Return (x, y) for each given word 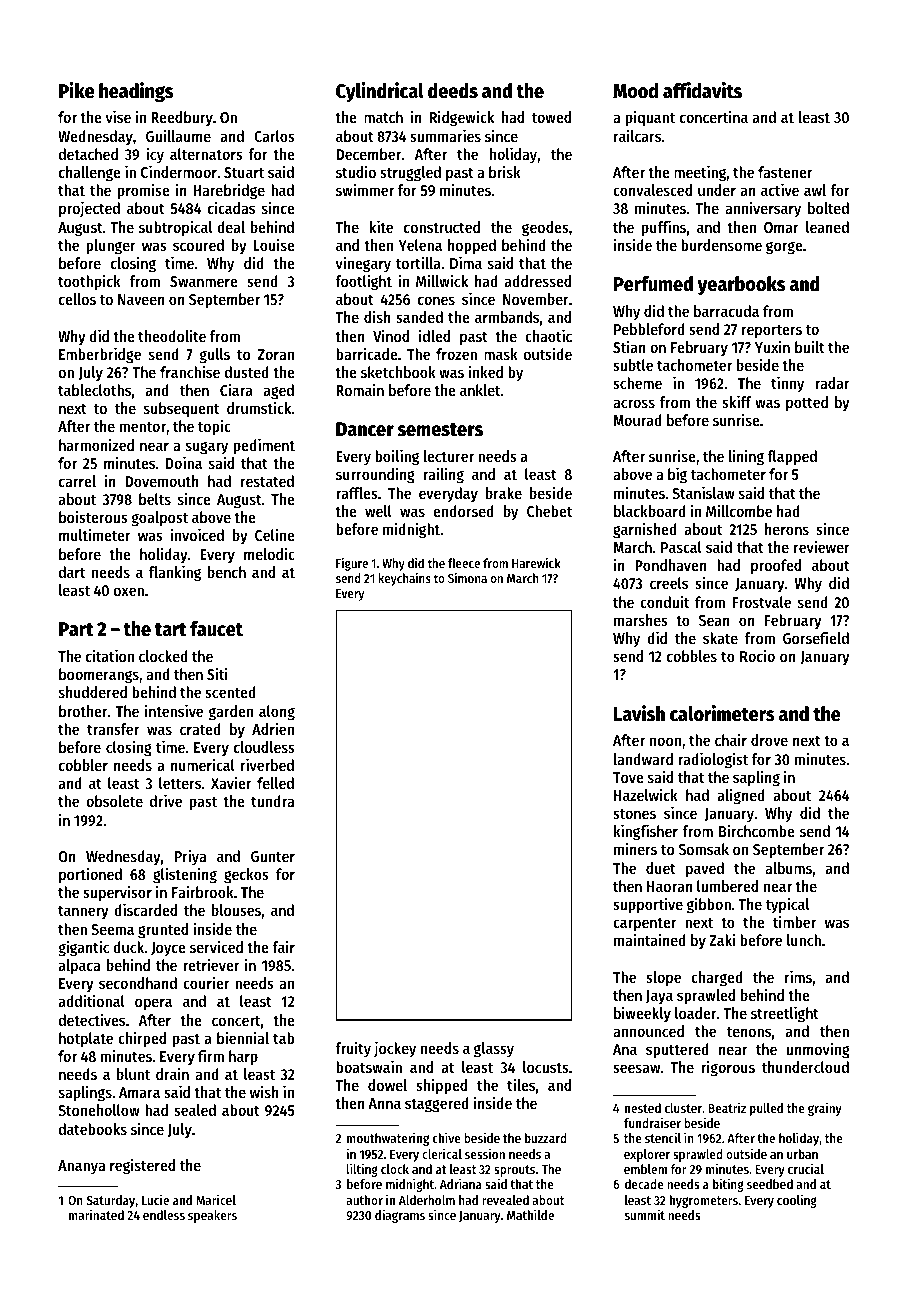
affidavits (702, 90)
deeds (453, 91)
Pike (76, 90)
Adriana (461, 1183)
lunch (804, 940)
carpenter (644, 925)
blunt (133, 1074)
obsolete (114, 801)
